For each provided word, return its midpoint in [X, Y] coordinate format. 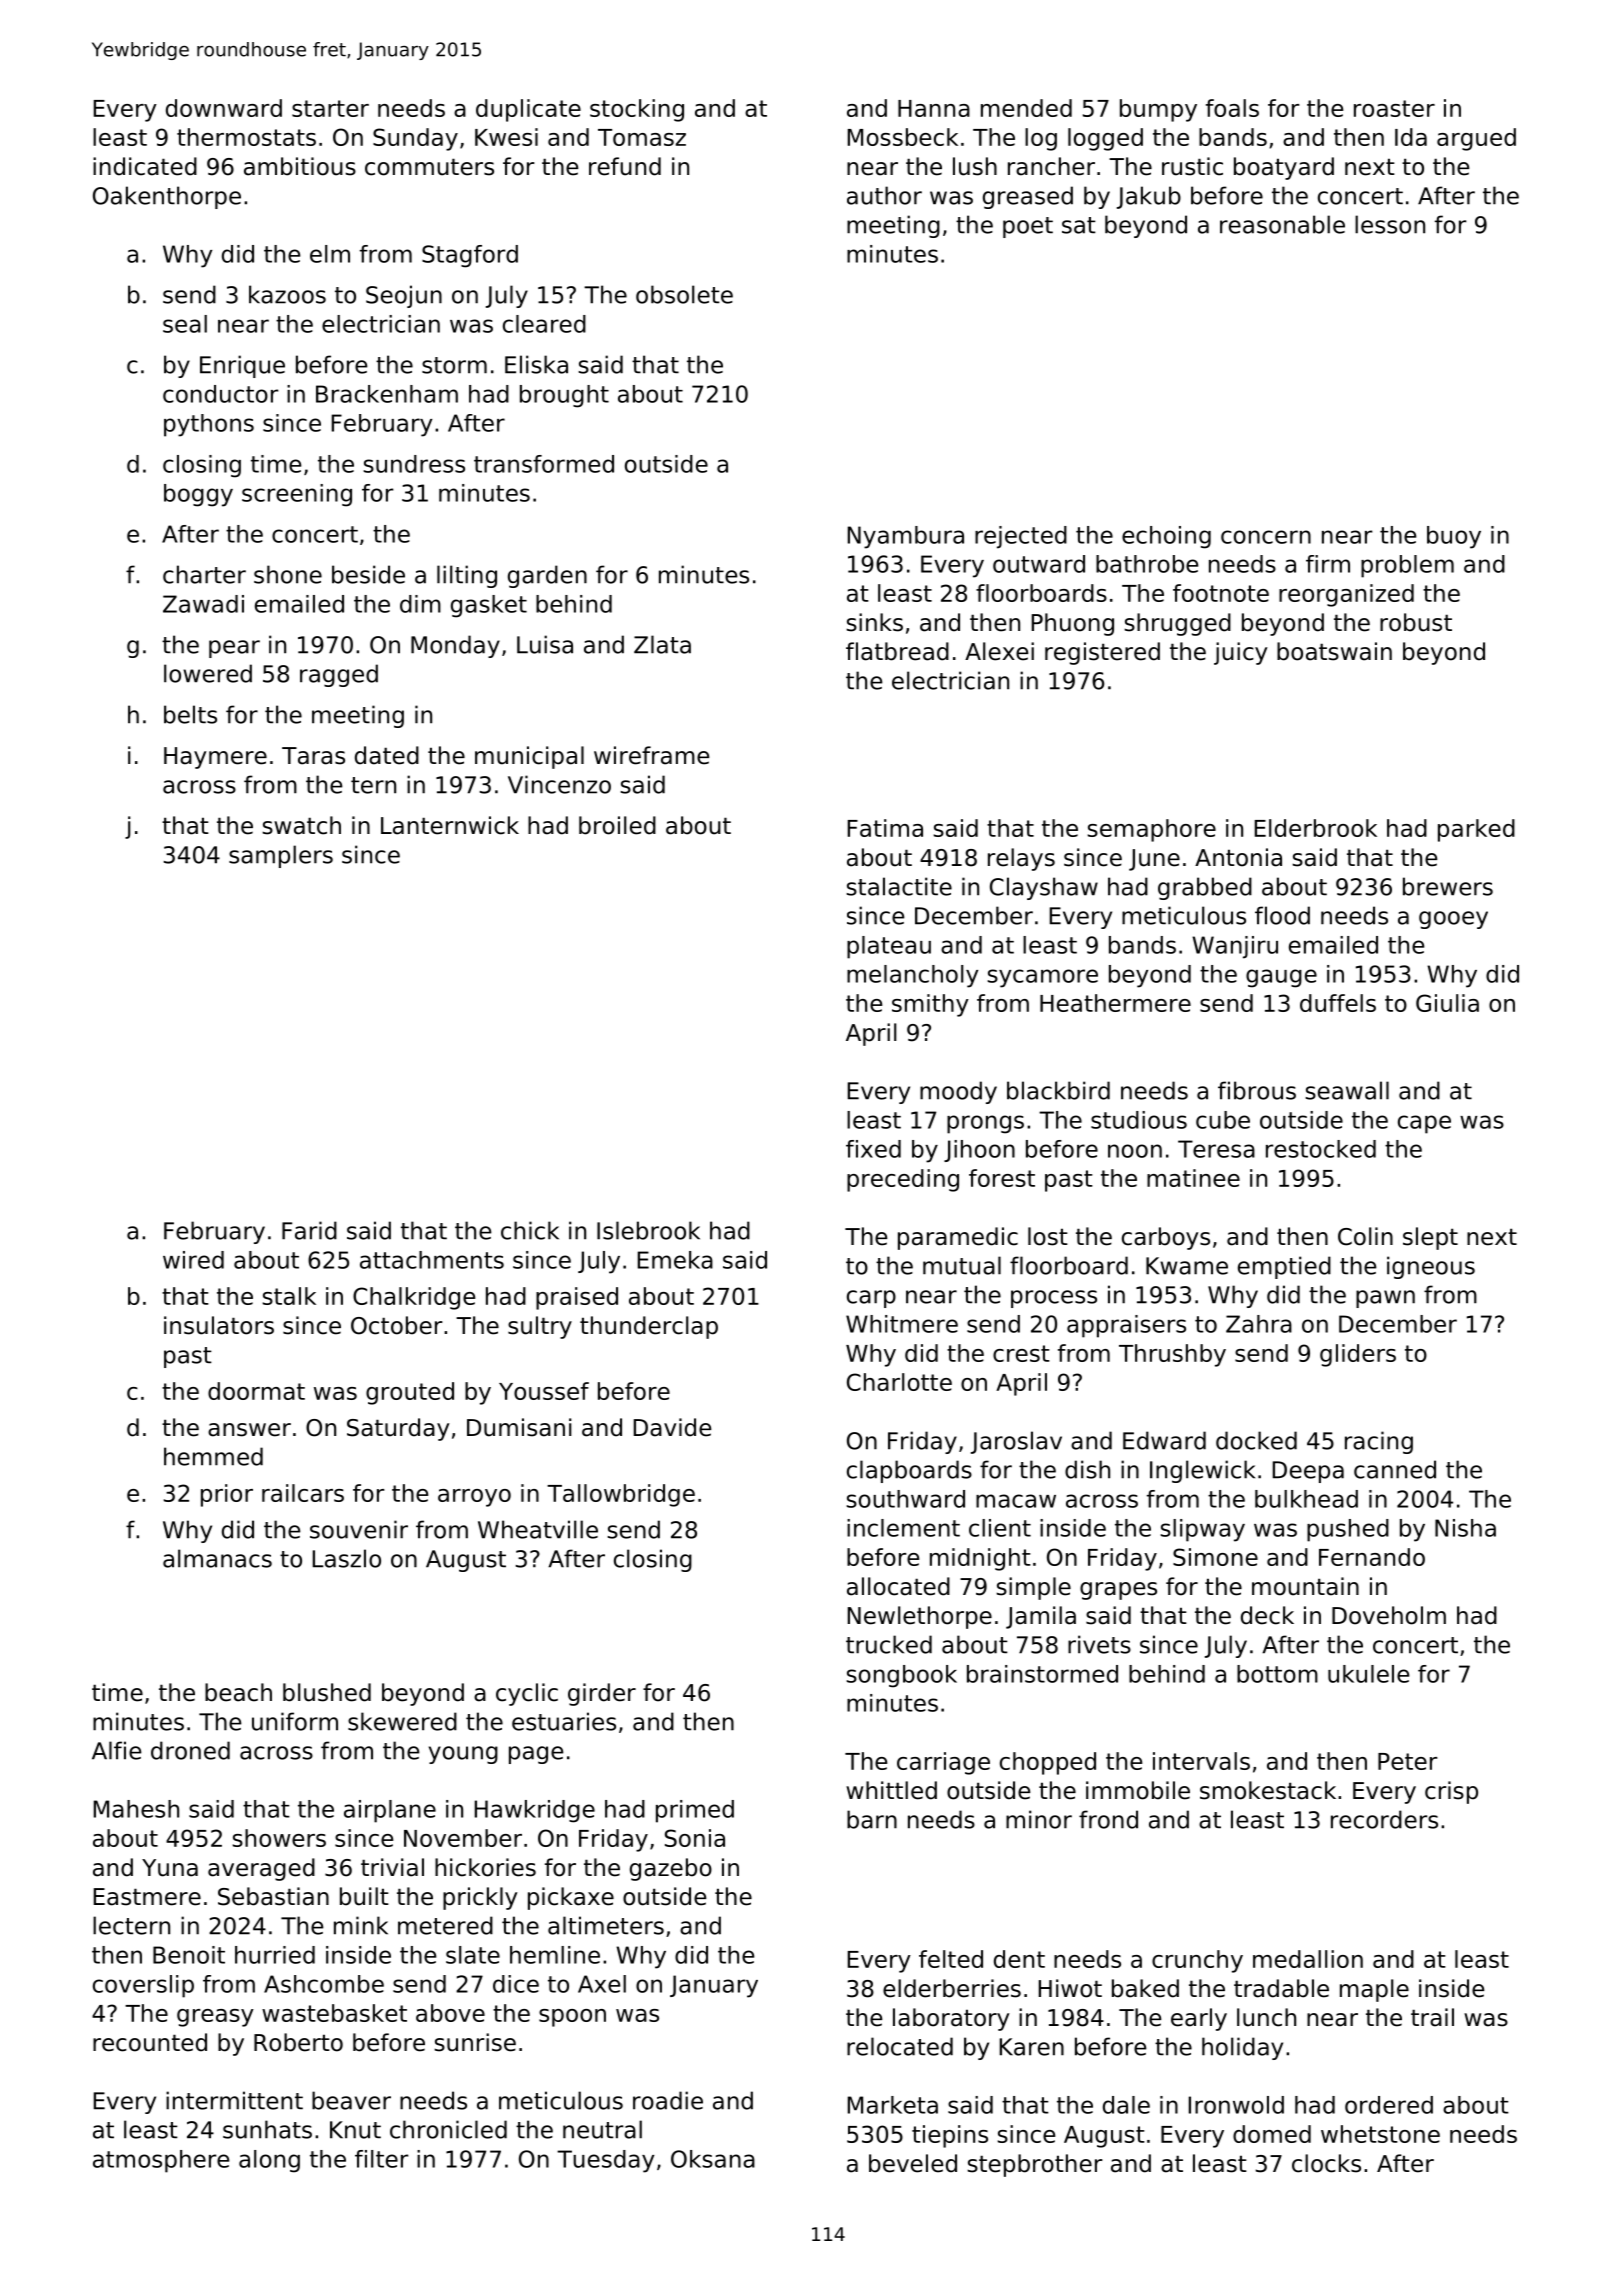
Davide [672, 1427]
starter [330, 108]
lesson [1390, 224]
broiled [617, 825]
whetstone [1380, 2134]
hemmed [213, 1456]
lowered [208, 673]
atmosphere [161, 2161]
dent [1019, 1959]
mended [1026, 108]
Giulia [1447, 1003]
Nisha [1465, 1528]
